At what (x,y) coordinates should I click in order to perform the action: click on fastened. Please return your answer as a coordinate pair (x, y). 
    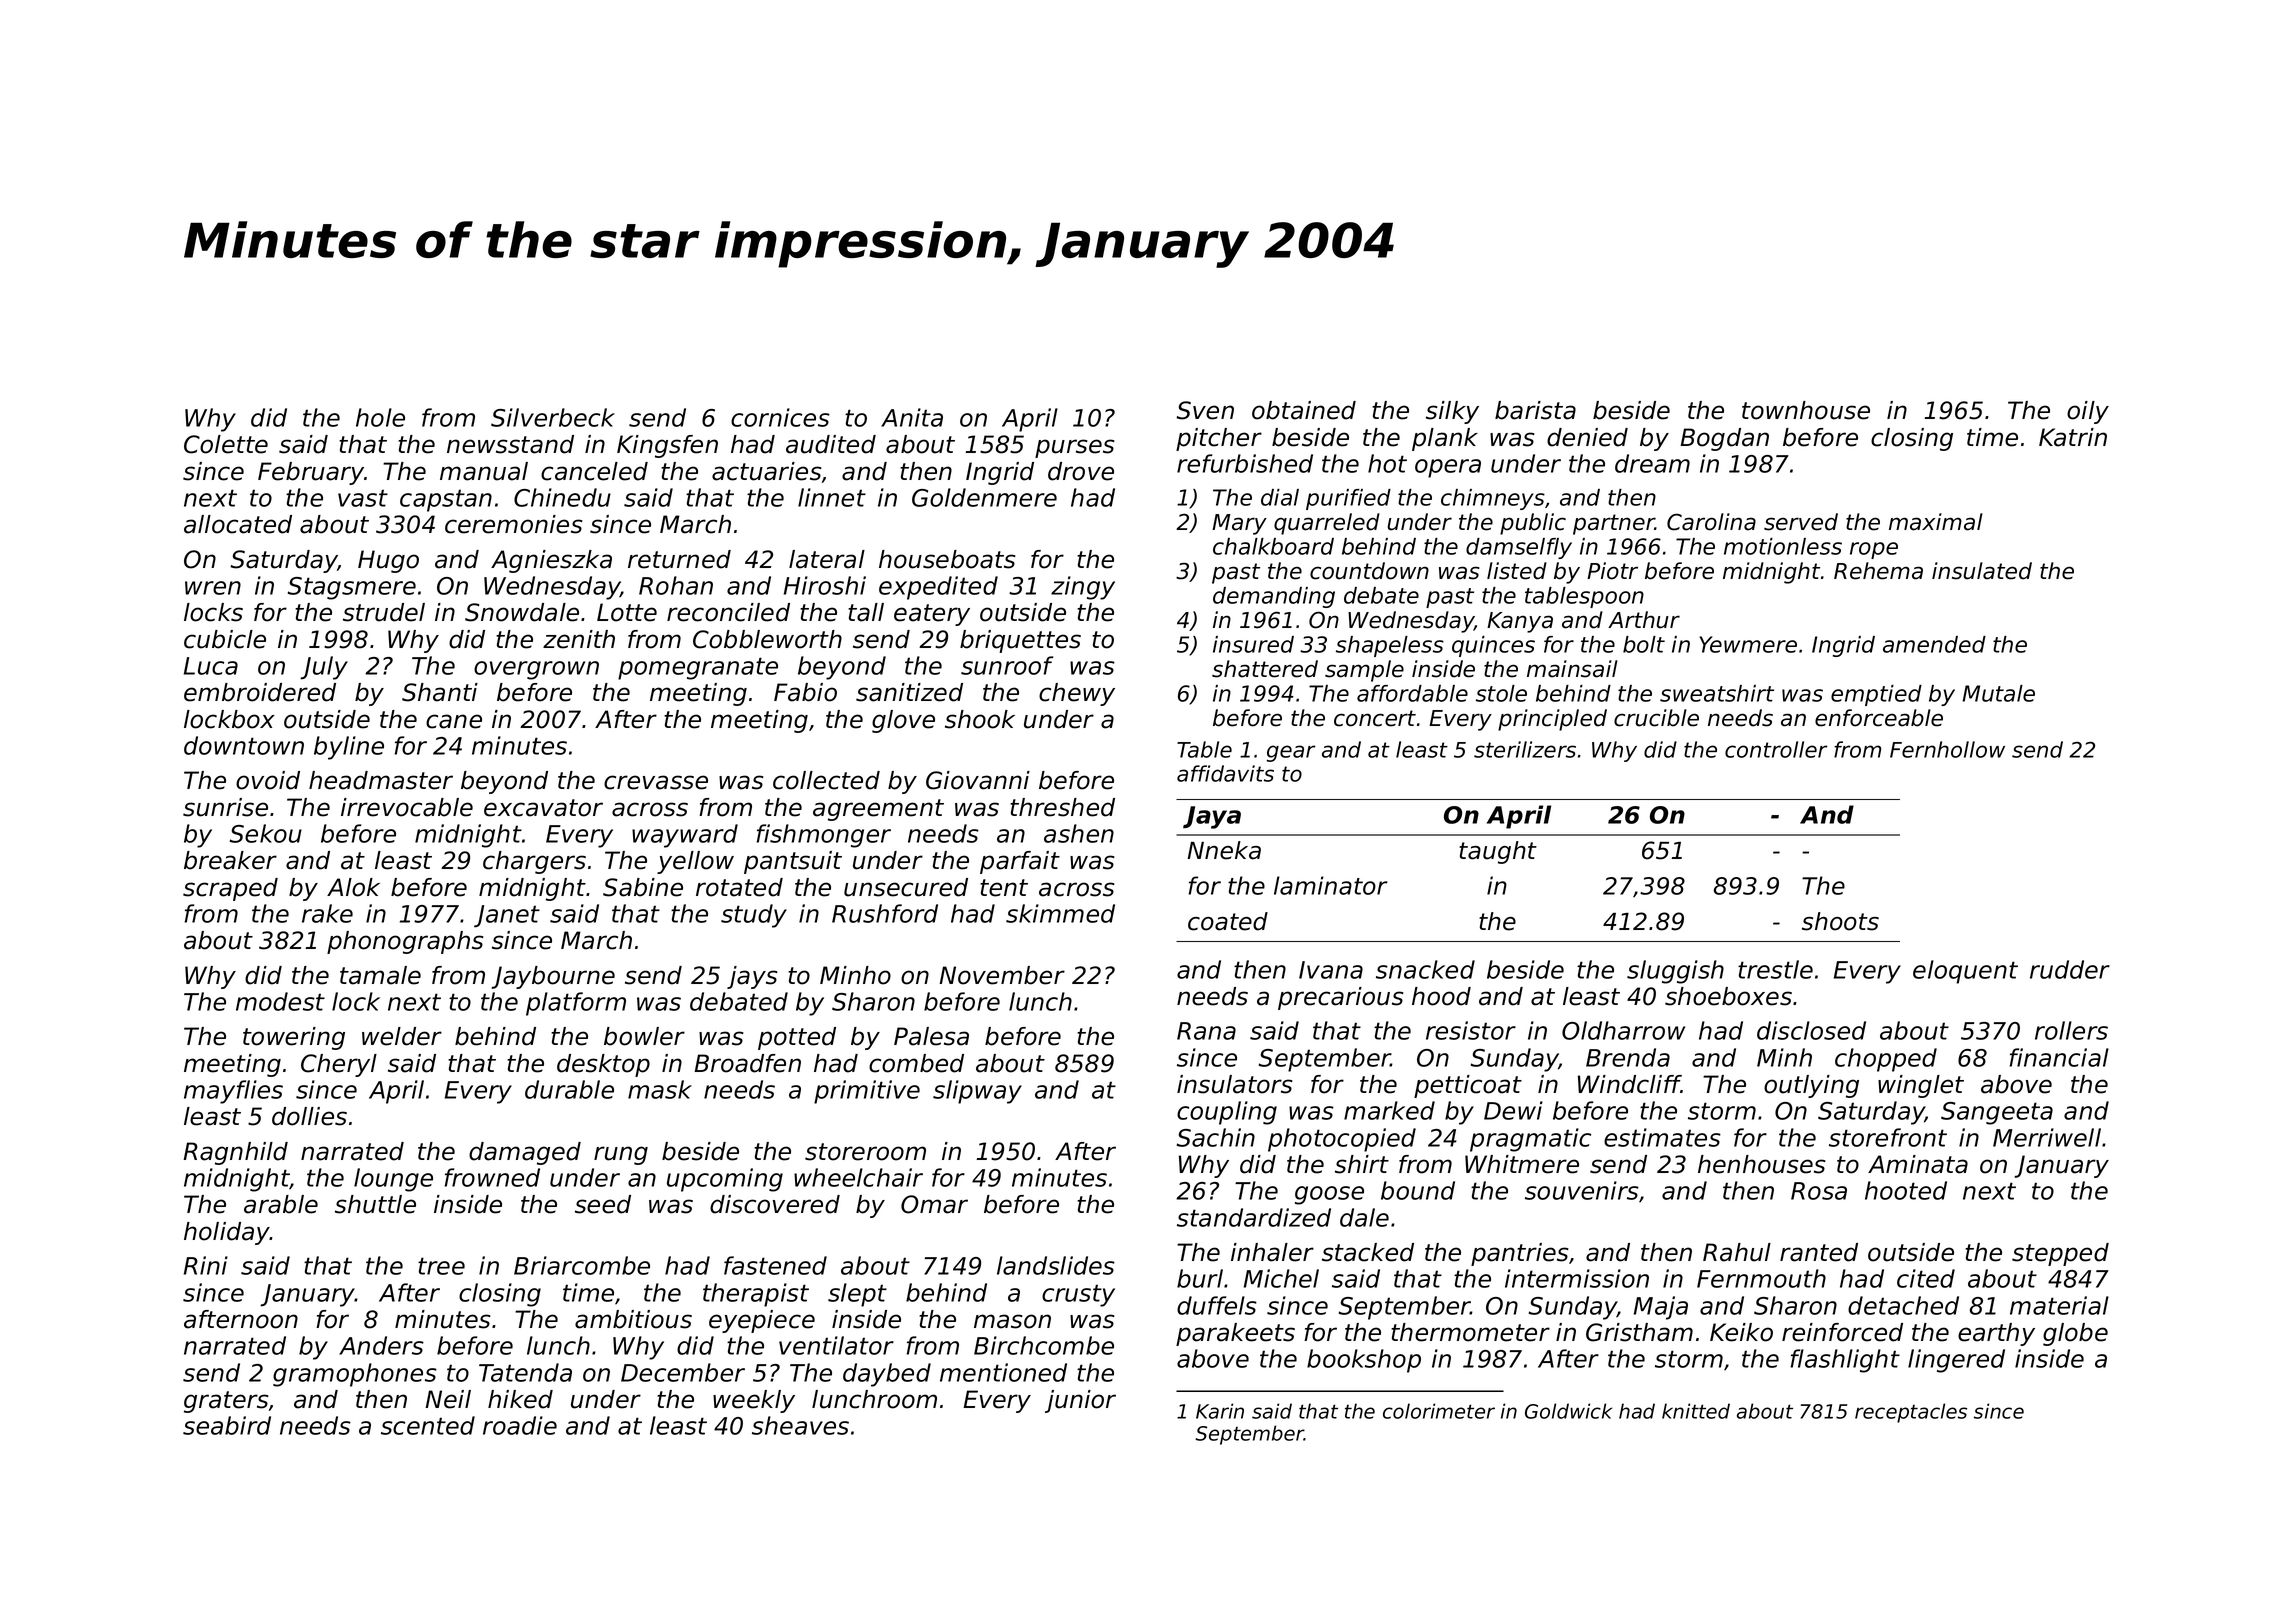
    Looking at the image, I should click on (775, 1265).
